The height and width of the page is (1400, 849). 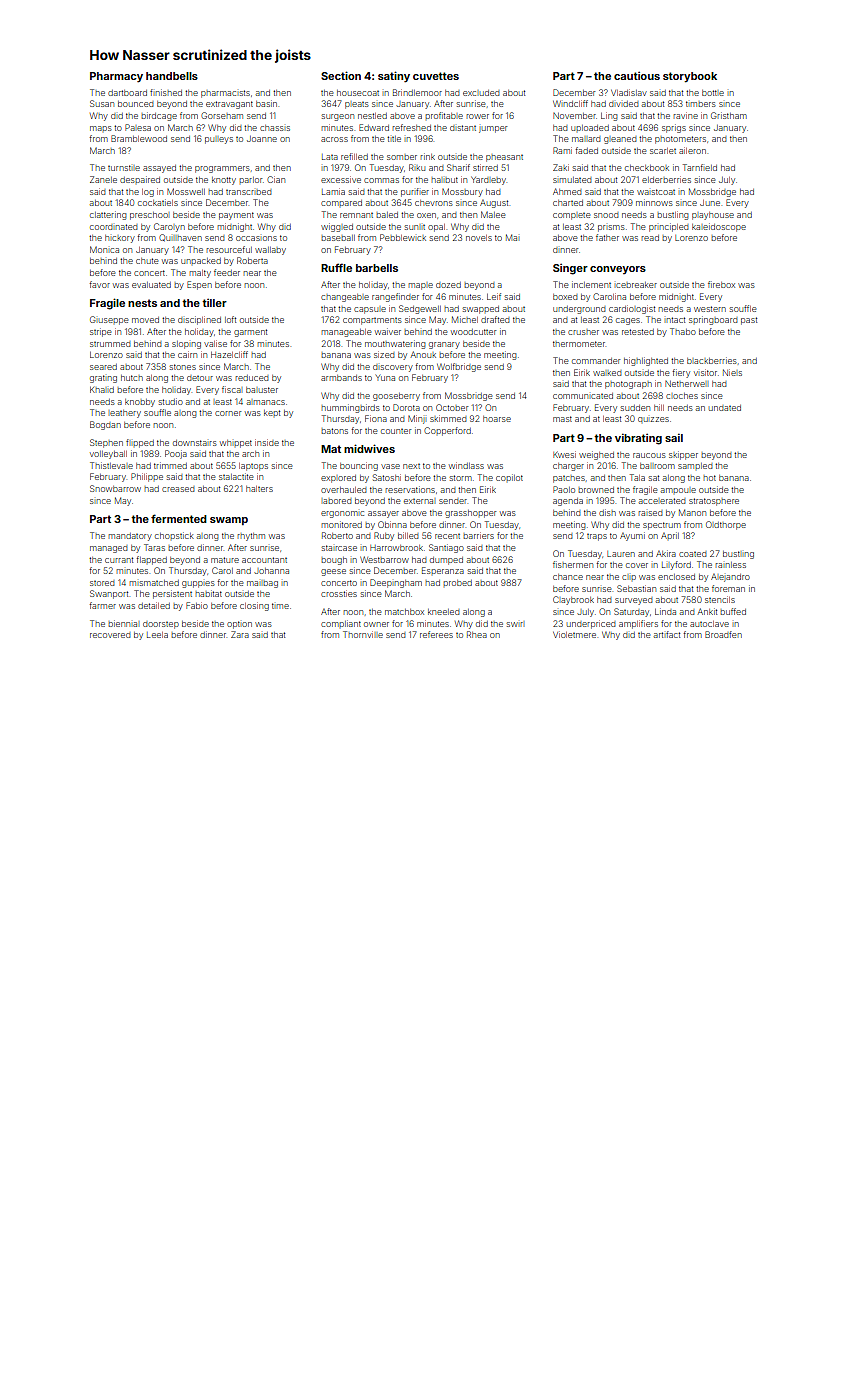 What do you see at coordinates (562, 419) in the page?
I see `mast` at bounding box center [562, 419].
